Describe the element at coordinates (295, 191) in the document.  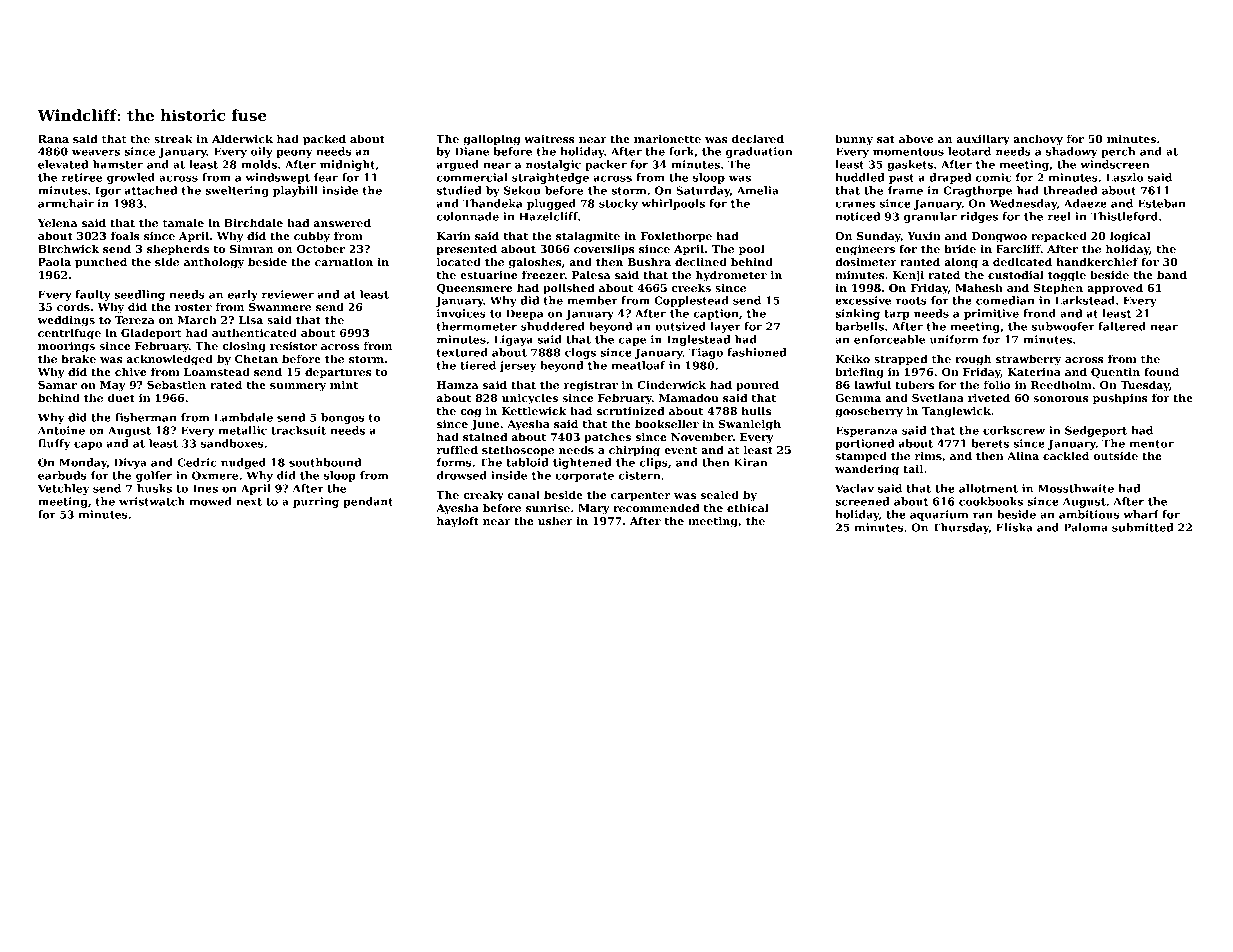
I see `playbill` at that location.
